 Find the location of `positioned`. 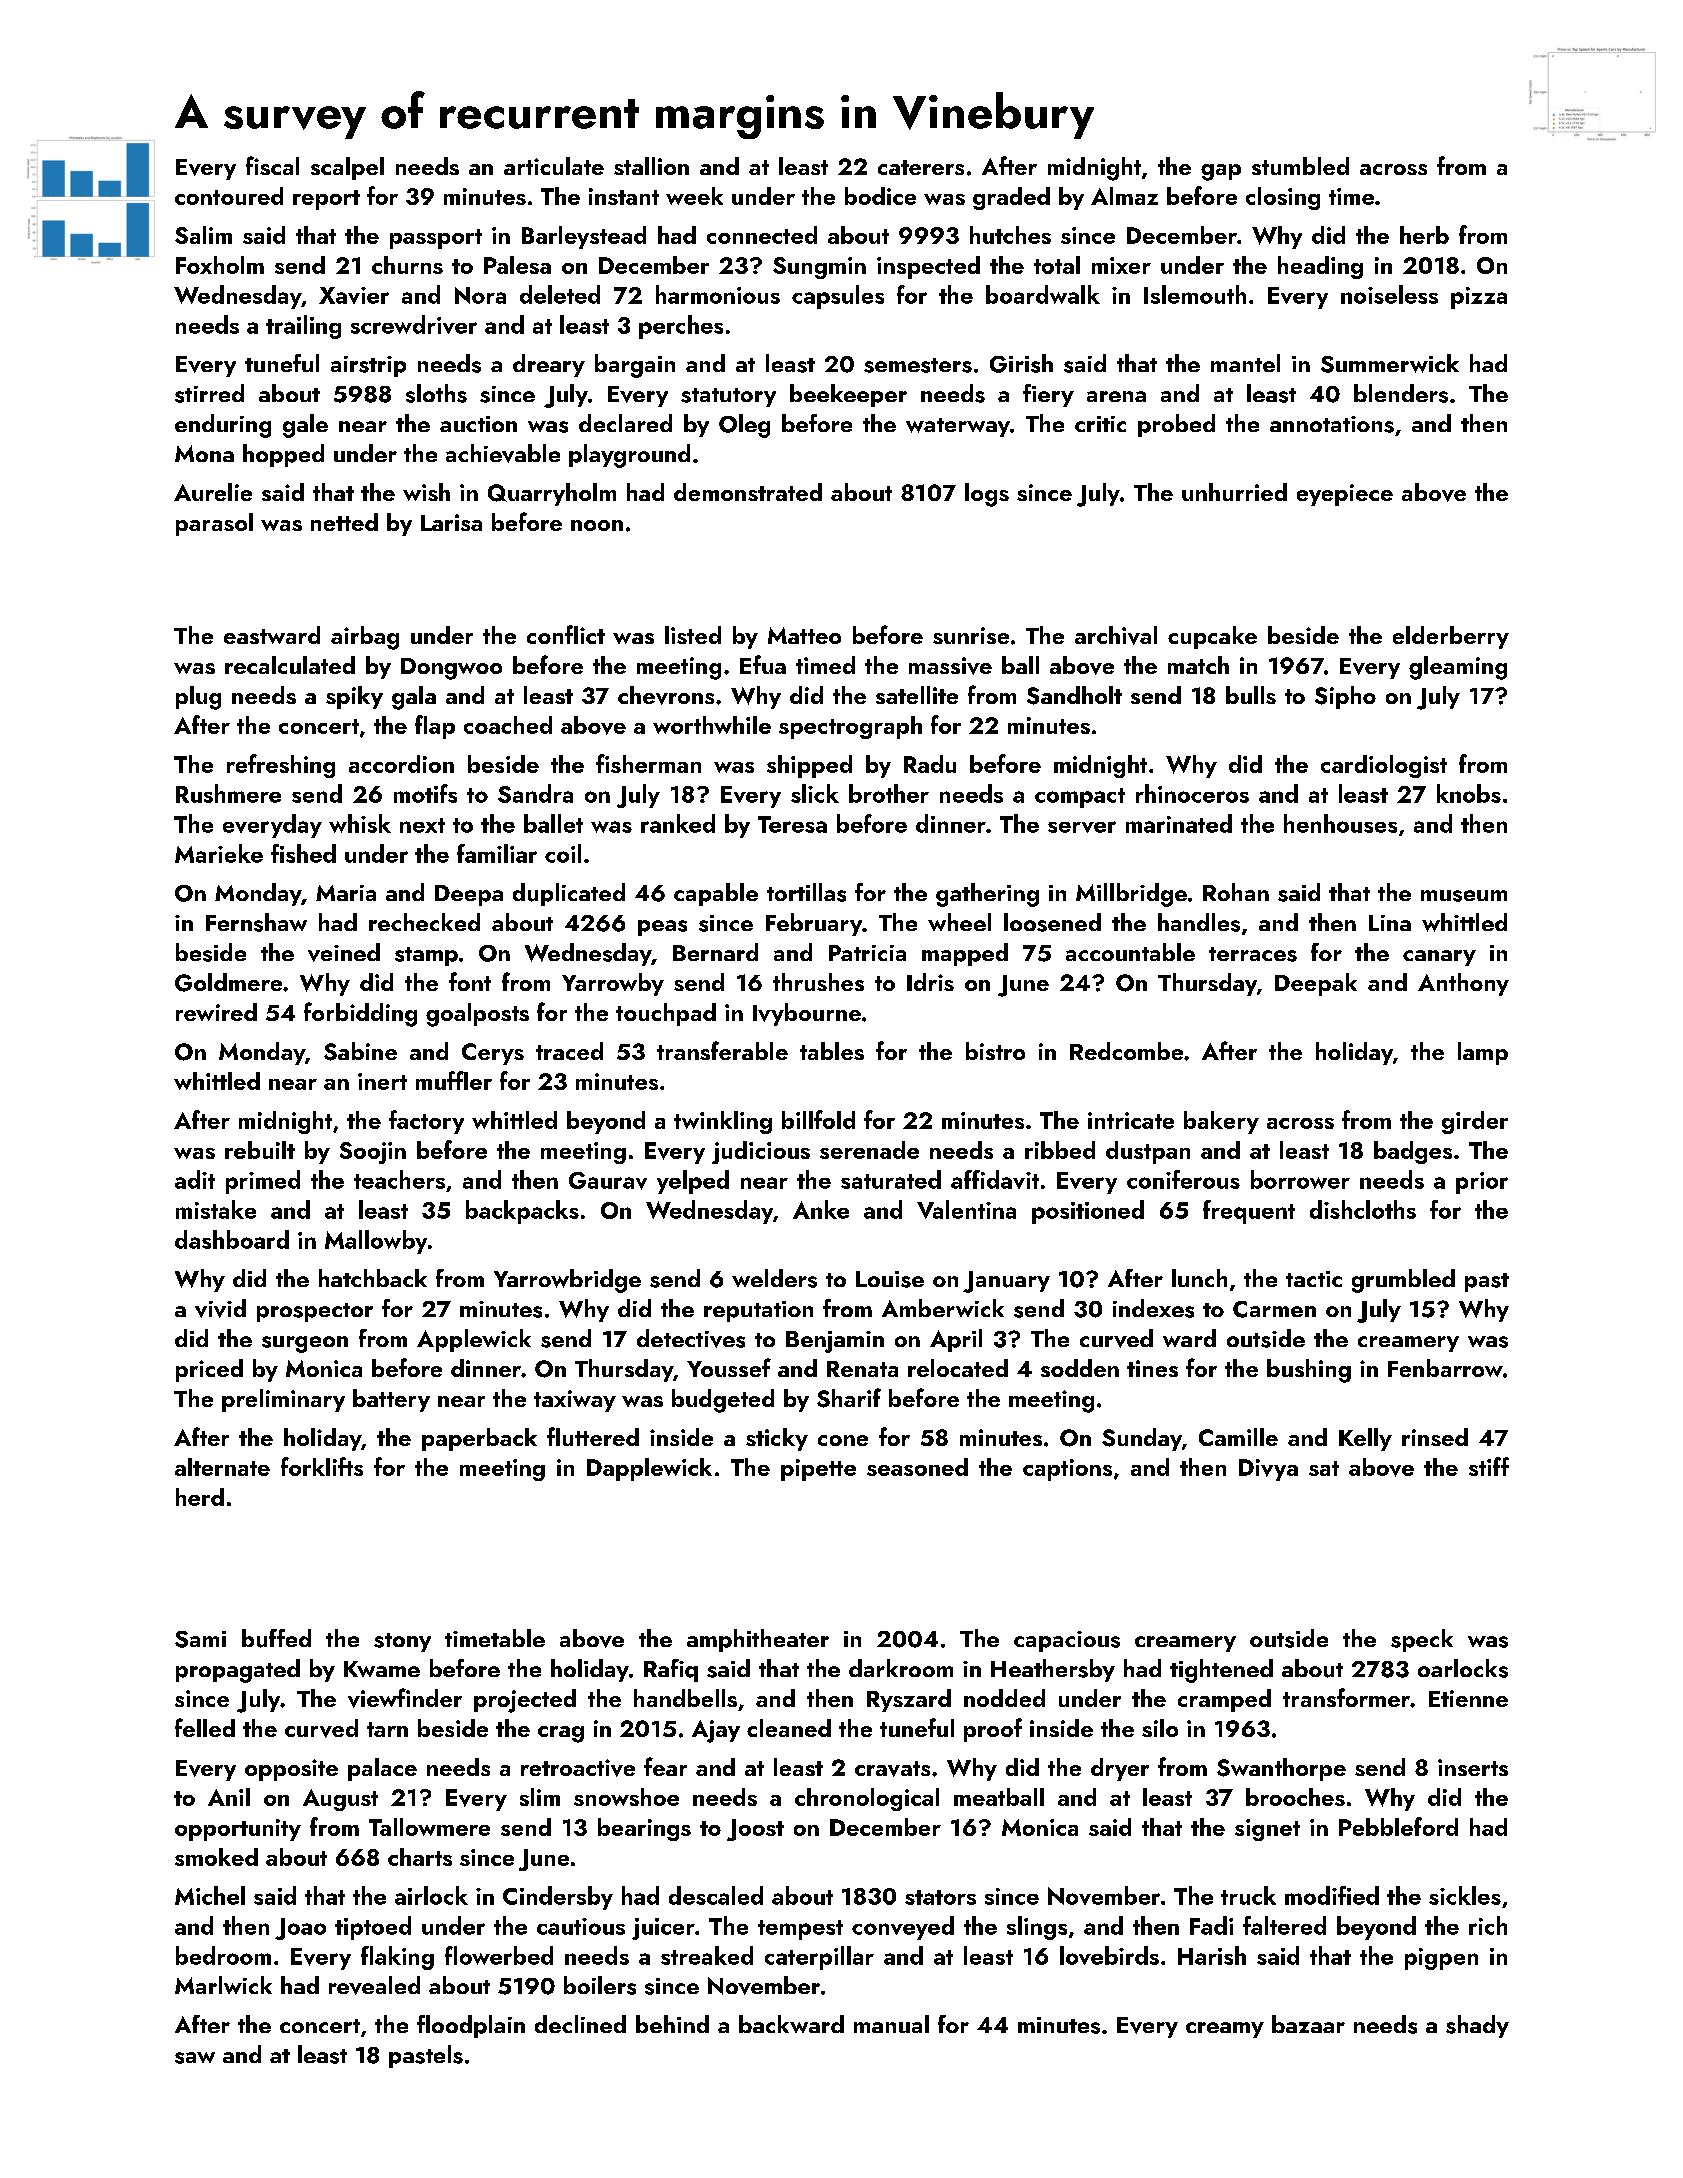

positioned is located at coordinates (1088, 1212).
